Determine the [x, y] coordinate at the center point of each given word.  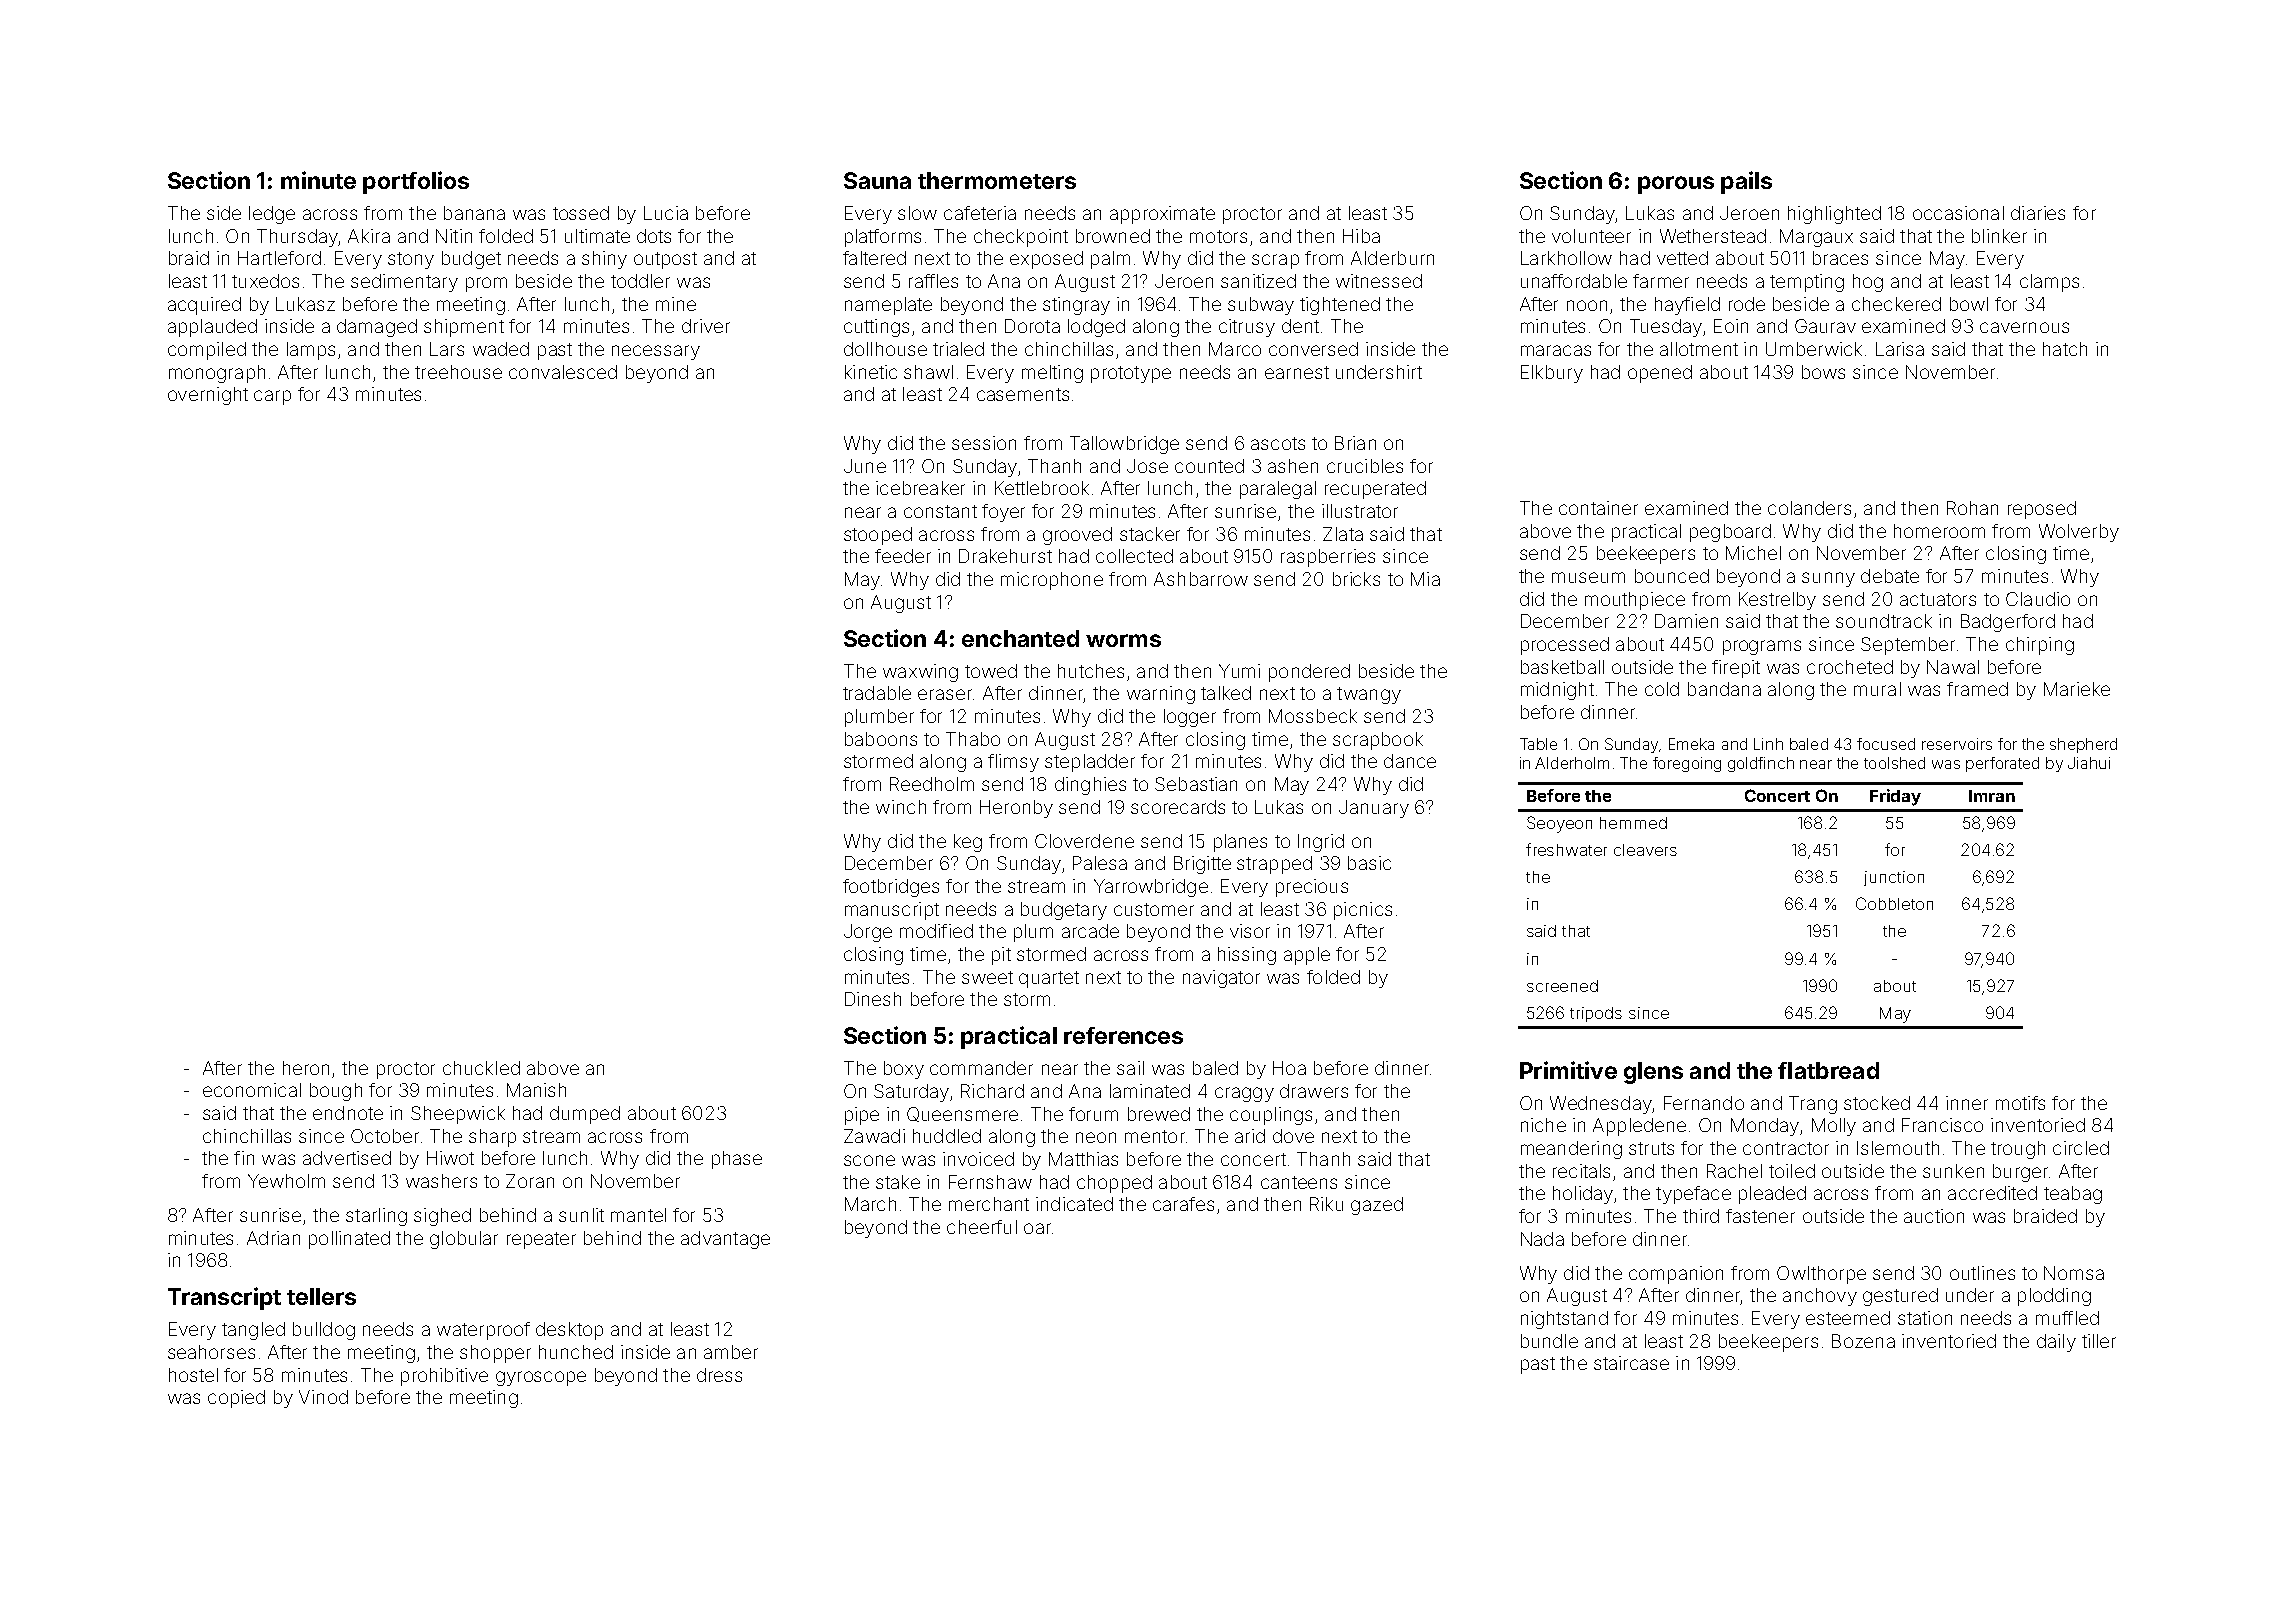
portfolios [416, 182]
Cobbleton [1894, 903]
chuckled [481, 1068]
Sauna [877, 180]
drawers [1314, 1091]
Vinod [323, 1397]
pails [1746, 182]
